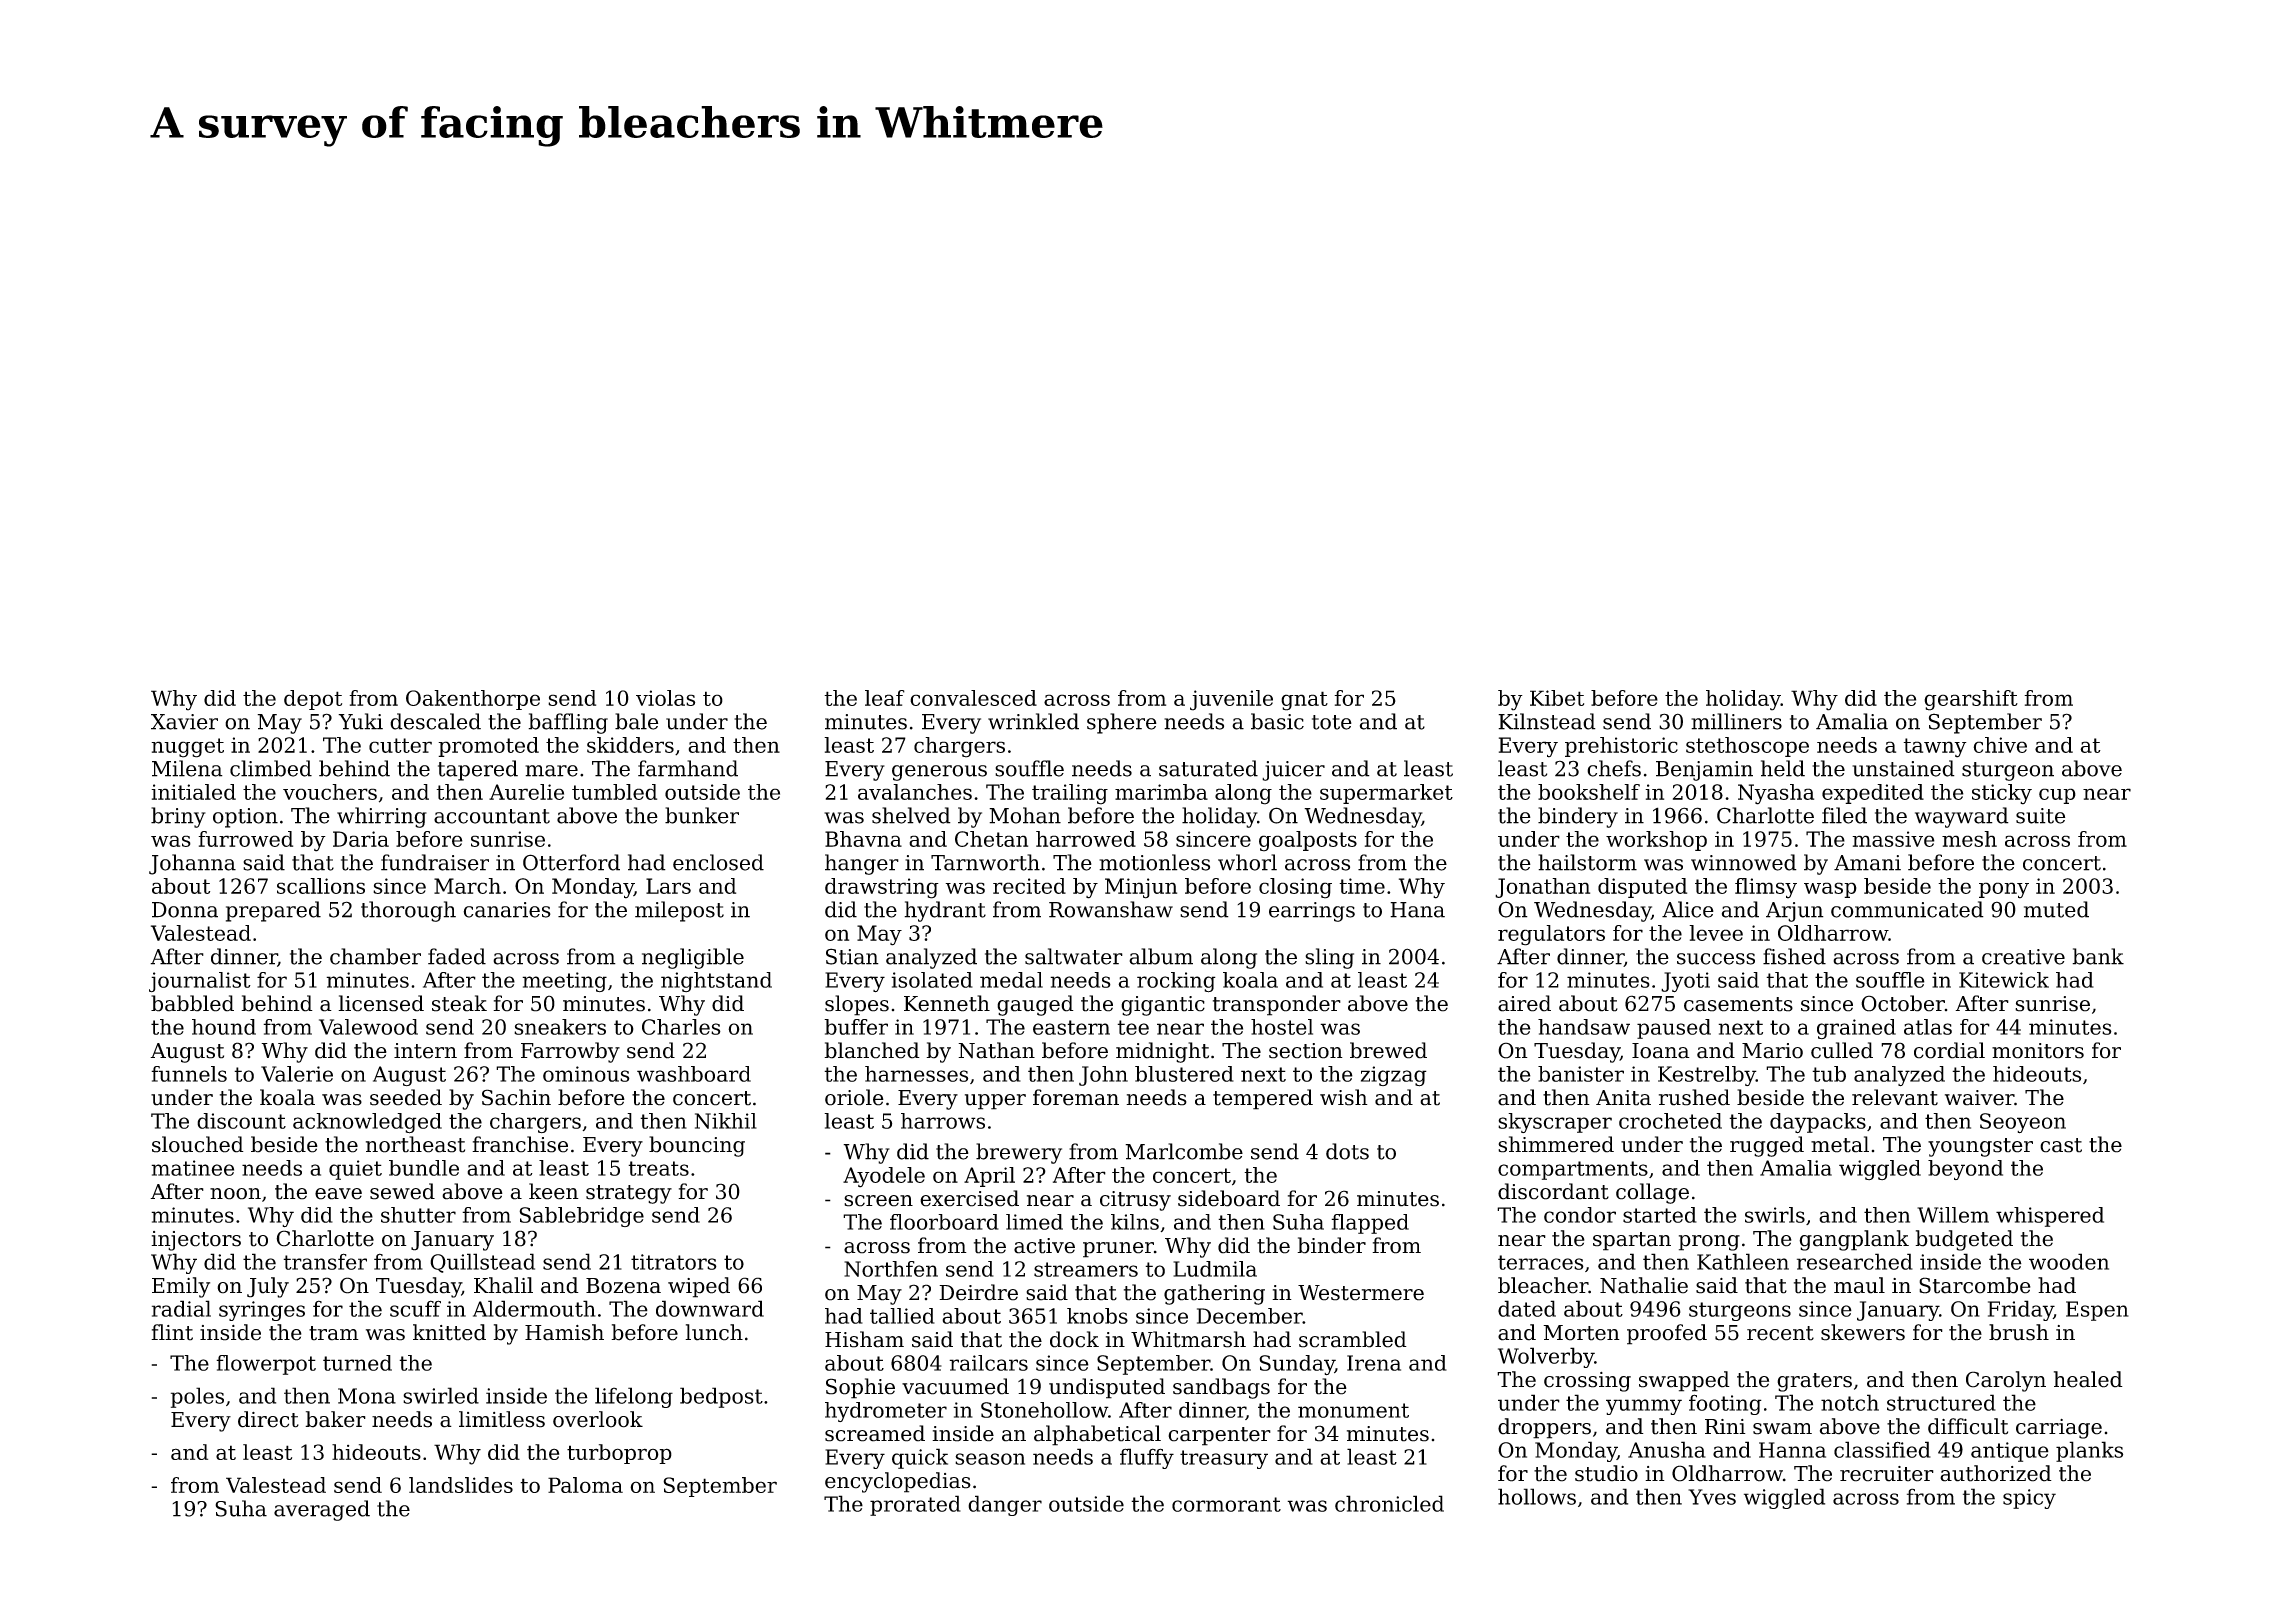  What do you see at coordinates (2004, 980) in the image?
I see `Kitewick` at bounding box center [2004, 980].
